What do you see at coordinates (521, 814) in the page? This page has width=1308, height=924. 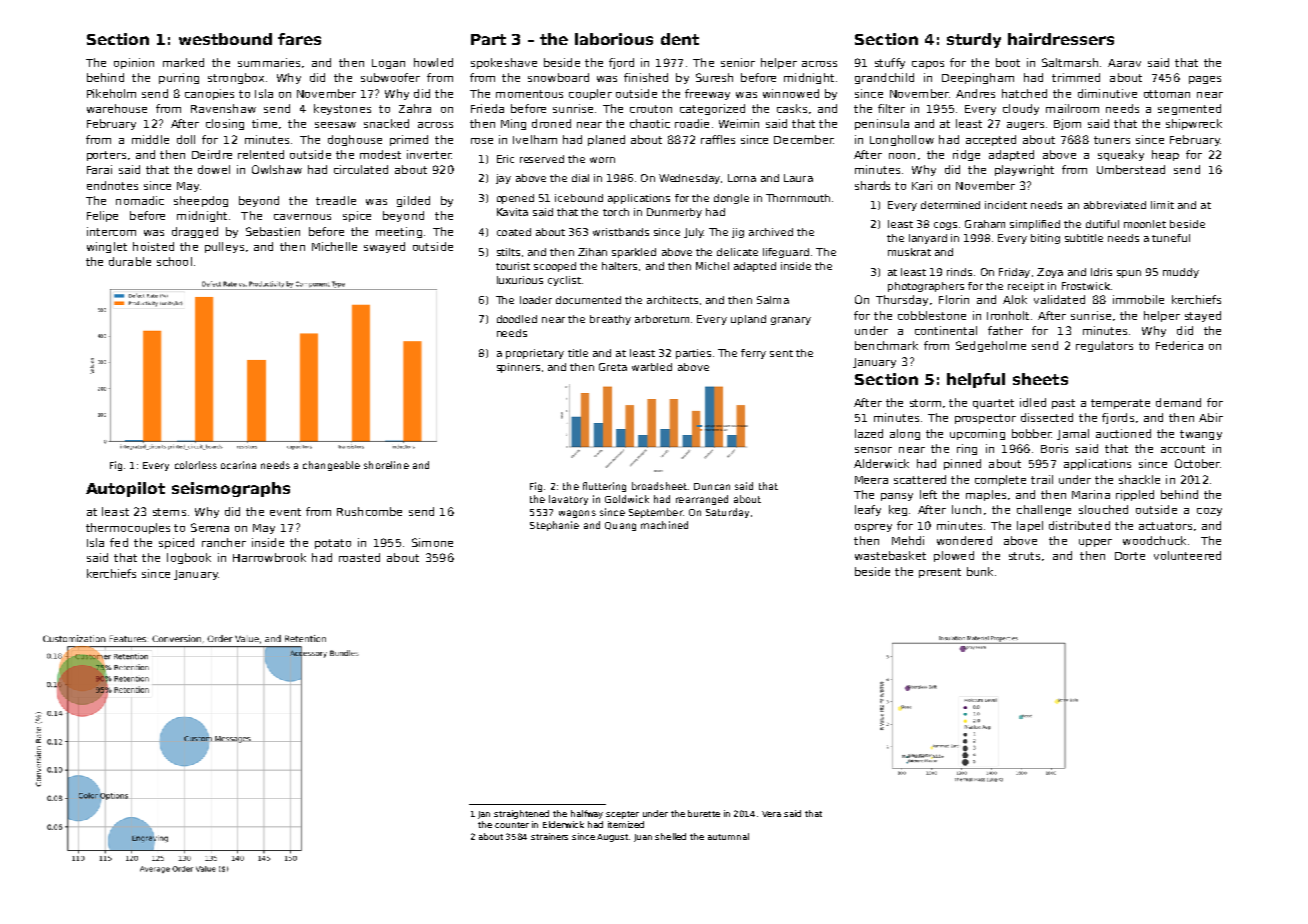 I see `straightened` at bounding box center [521, 814].
